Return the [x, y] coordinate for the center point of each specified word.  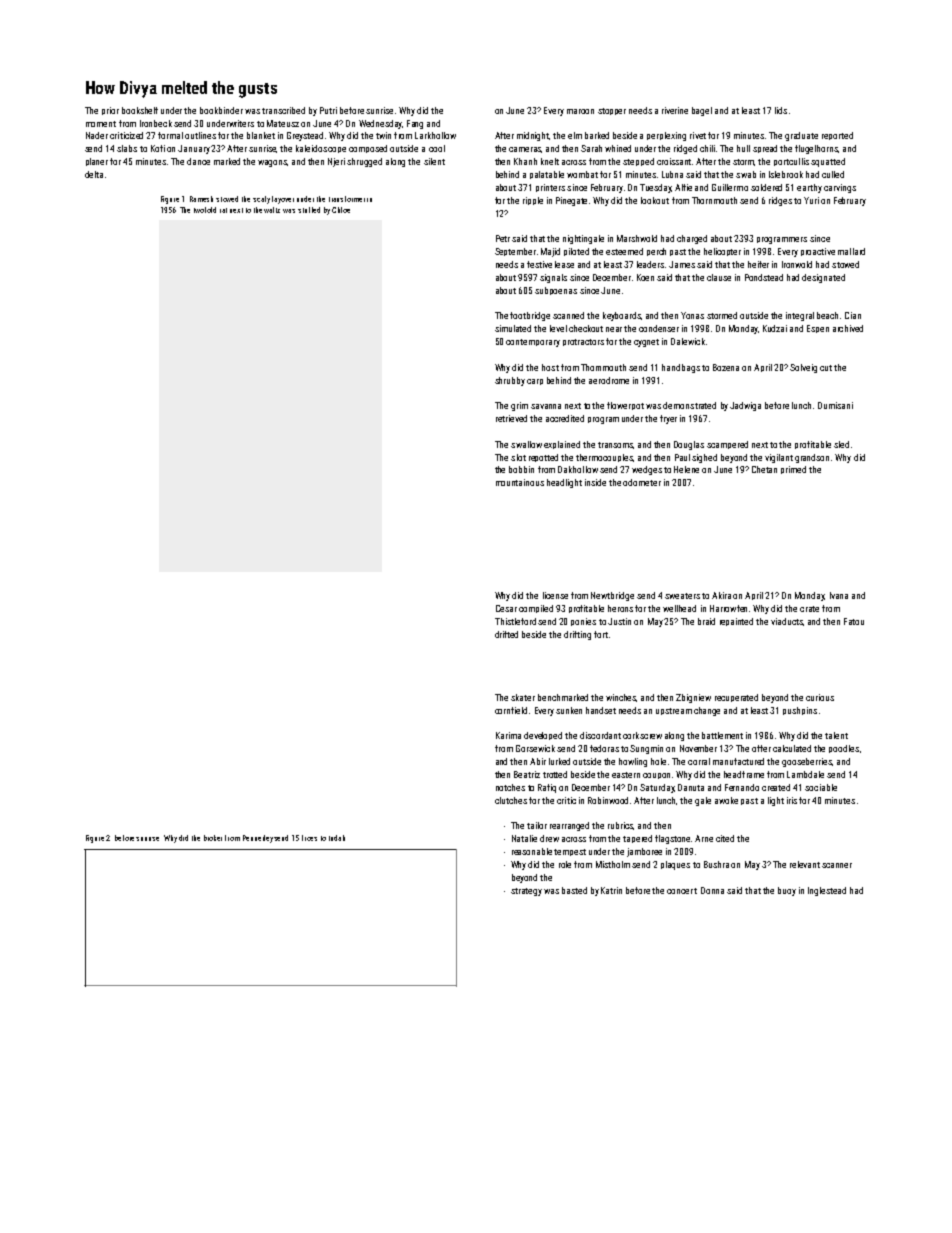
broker [213, 838]
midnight [533, 136]
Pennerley [258, 839]
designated [823, 278]
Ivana [839, 595]
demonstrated [689, 405]
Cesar [506, 608]
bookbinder [221, 110]
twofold [205, 210]
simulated [513, 328]
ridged [685, 149]
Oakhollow [578, 469]
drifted [506, 634]
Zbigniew [693, 698]
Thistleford [515, 621]
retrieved [511, 418]
